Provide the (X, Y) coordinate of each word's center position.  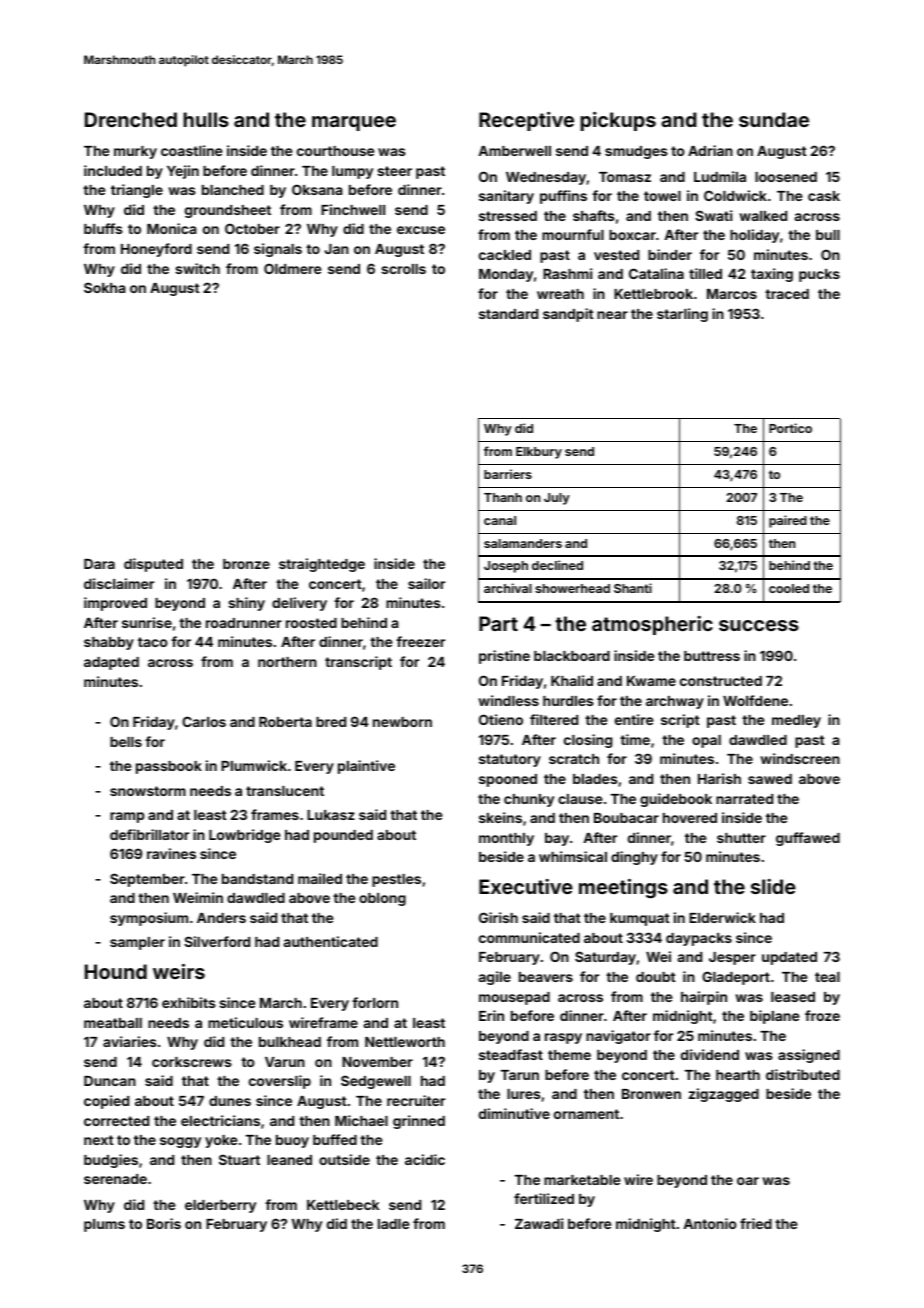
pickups (618, 121)
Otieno (501, 719)
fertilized (544, 1198)
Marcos (732, 294)
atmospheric (652, 625)
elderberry (220, 1206)
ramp (127, 817)
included (113, 170)
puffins (563, 197)
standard (508, 314)
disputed (153, 565)
